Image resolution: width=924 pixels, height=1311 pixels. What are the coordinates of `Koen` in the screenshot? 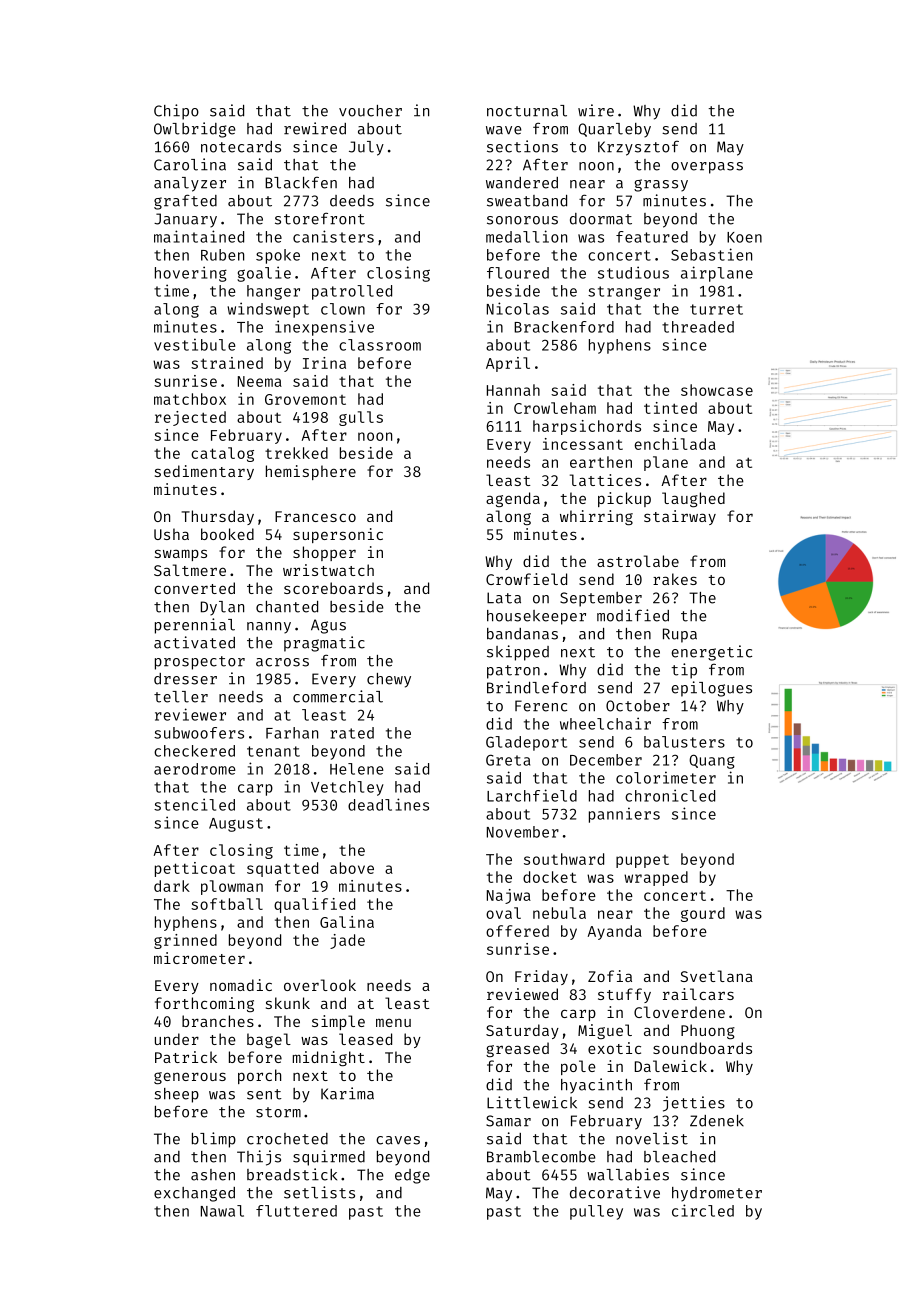 It's located at (744, 237).
